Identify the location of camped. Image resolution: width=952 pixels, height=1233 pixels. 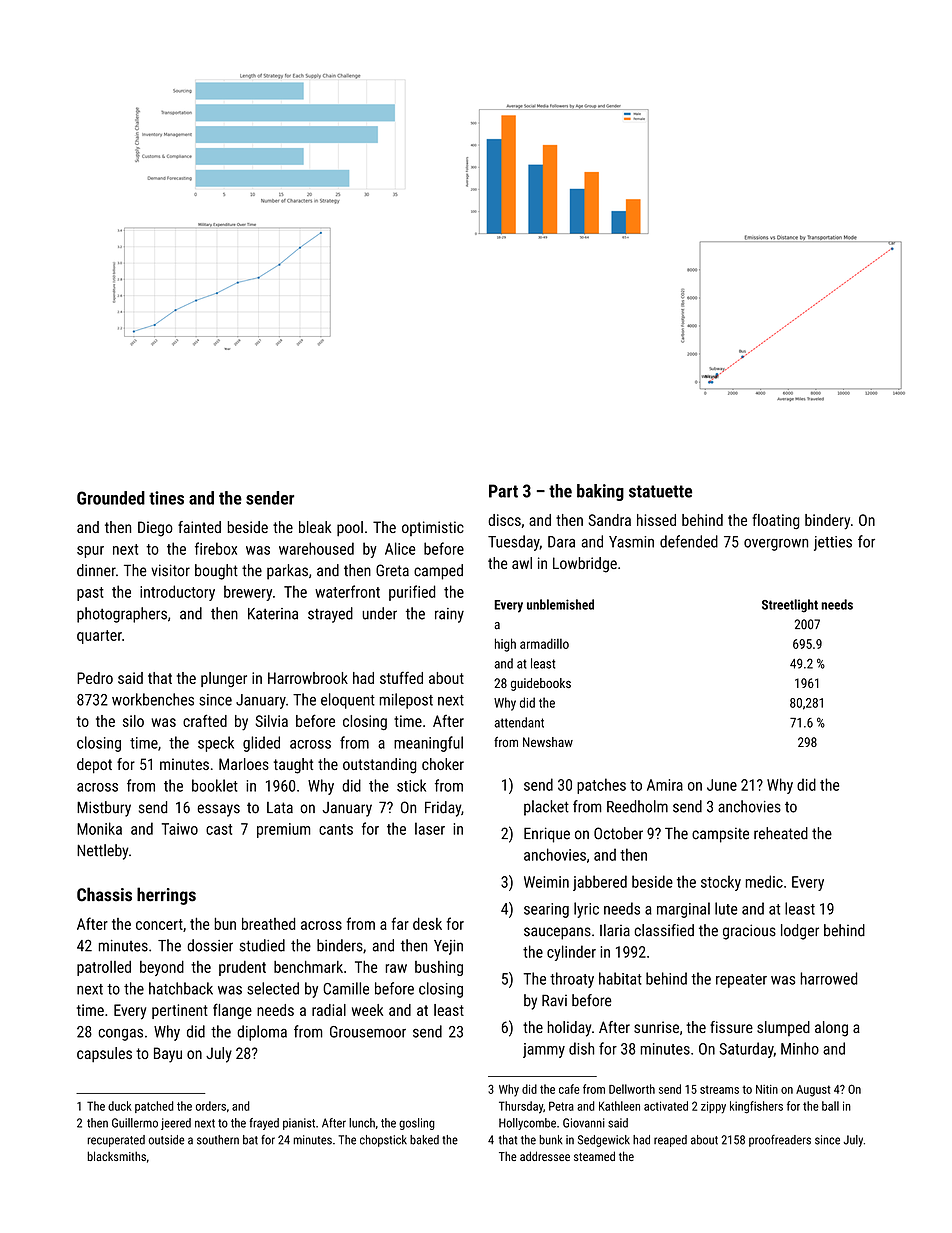
(438, 572).
